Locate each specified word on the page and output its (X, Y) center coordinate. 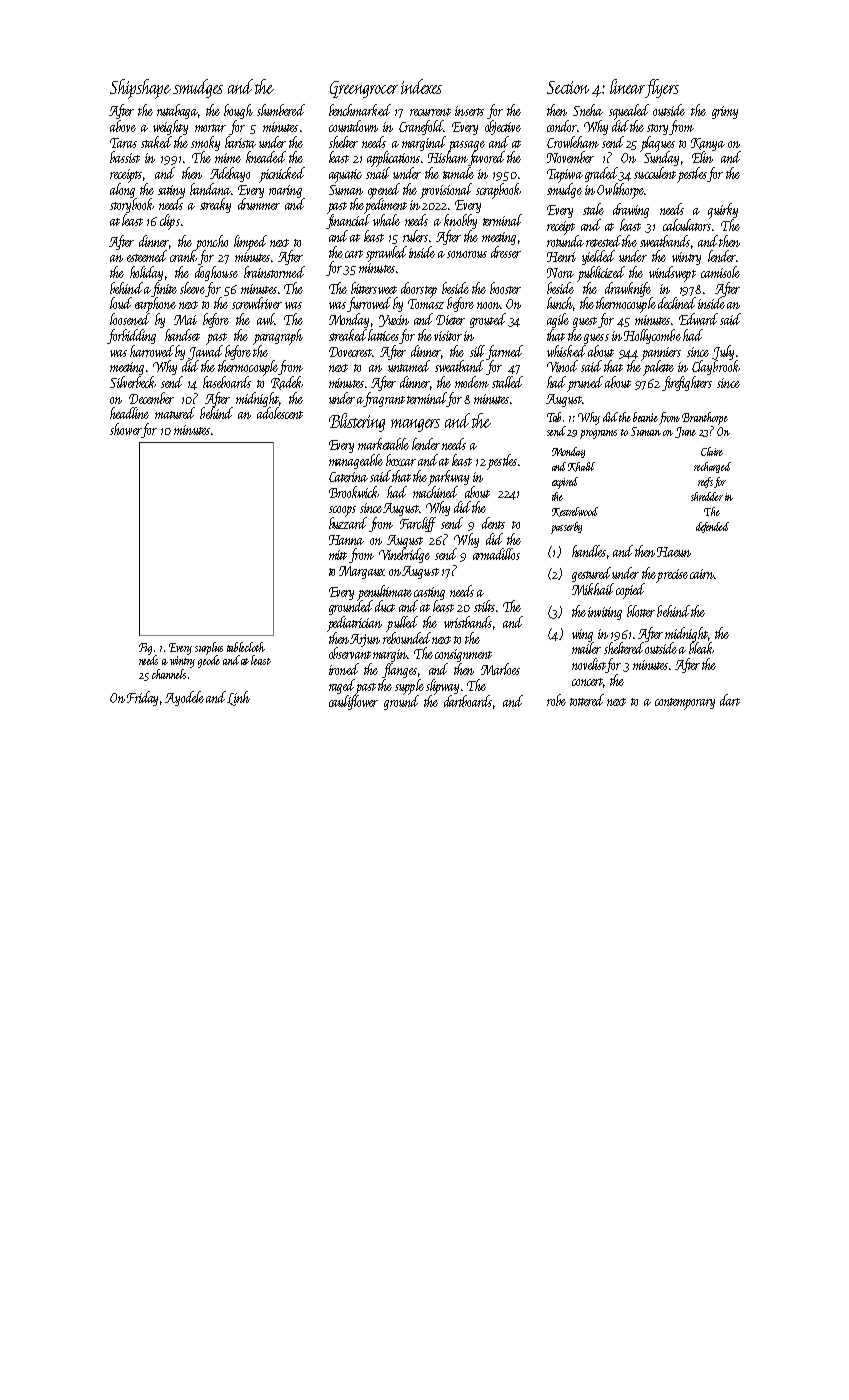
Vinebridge (404, 555)
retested (603, 241)
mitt (338, 555)
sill (477, 351)
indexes (421, 86)
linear (627, 86)
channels (169, 674)
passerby (566, 528)
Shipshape (140, 89)
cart (354, 254)
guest (585, 322)
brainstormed (274, 272)
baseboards (227, 382)
